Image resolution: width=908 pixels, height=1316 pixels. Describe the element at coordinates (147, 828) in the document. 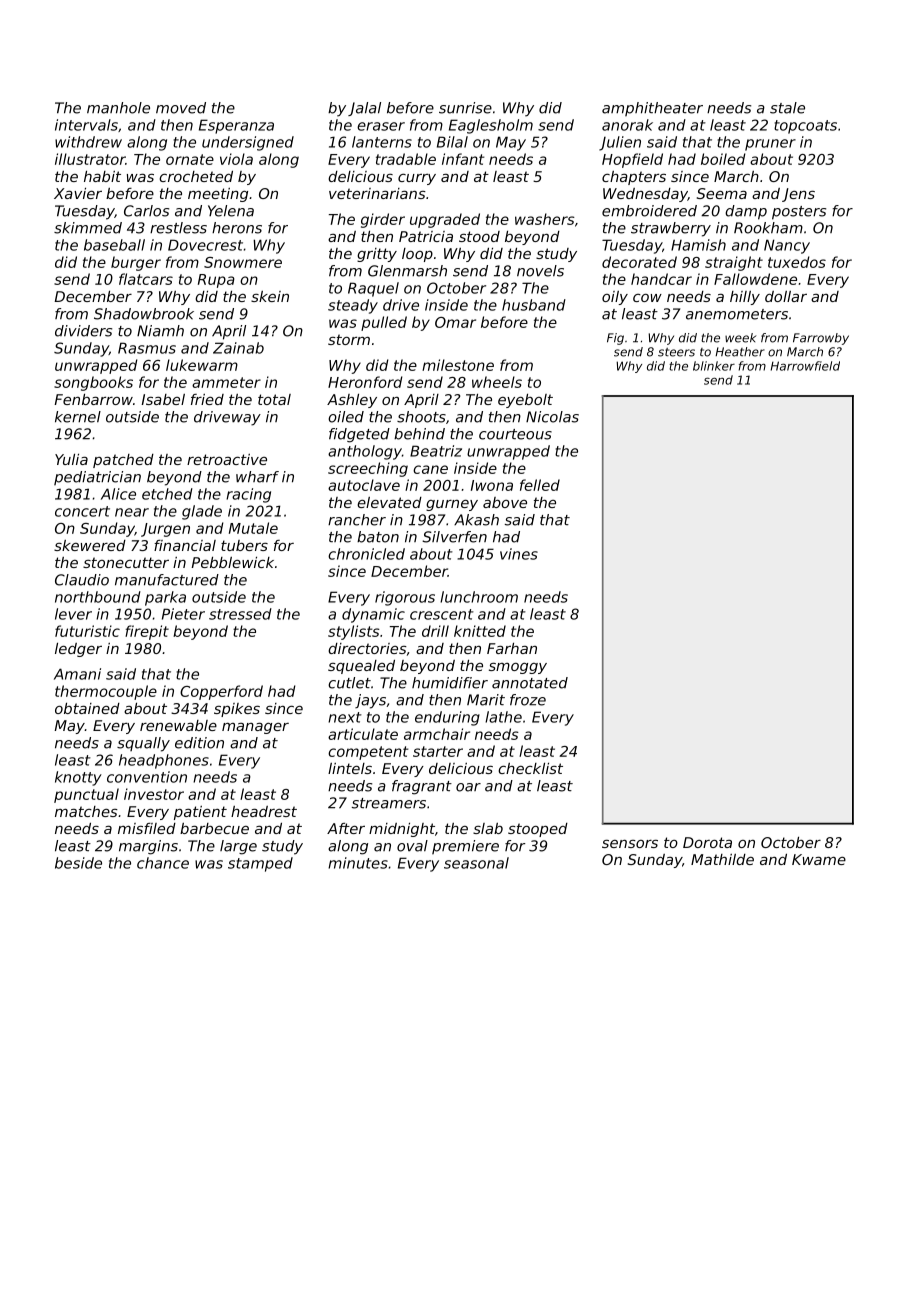

I see `misfiled` at that location.
